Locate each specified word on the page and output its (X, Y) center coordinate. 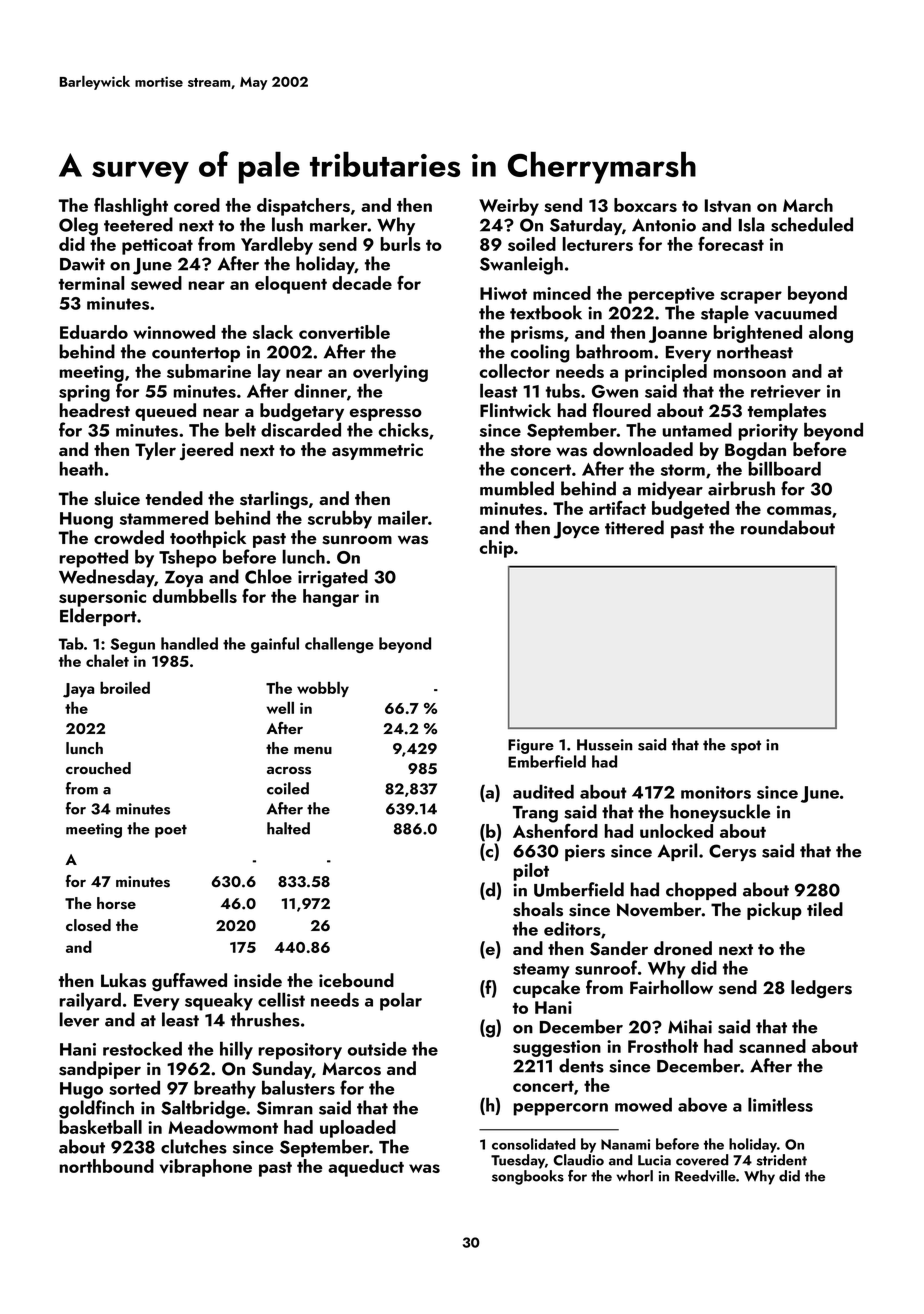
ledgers (821, 989)
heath (81, 468)
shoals (538, 909)
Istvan (728, 205)
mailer (403, 517)
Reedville (705, 1176)
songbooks (528, 1177)
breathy (225, 1089)
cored (197, 205)
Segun (133, 645)
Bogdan (755, 451)
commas (799, 510)
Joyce (576, 530)
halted (288, 828)
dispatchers (303, 207)
